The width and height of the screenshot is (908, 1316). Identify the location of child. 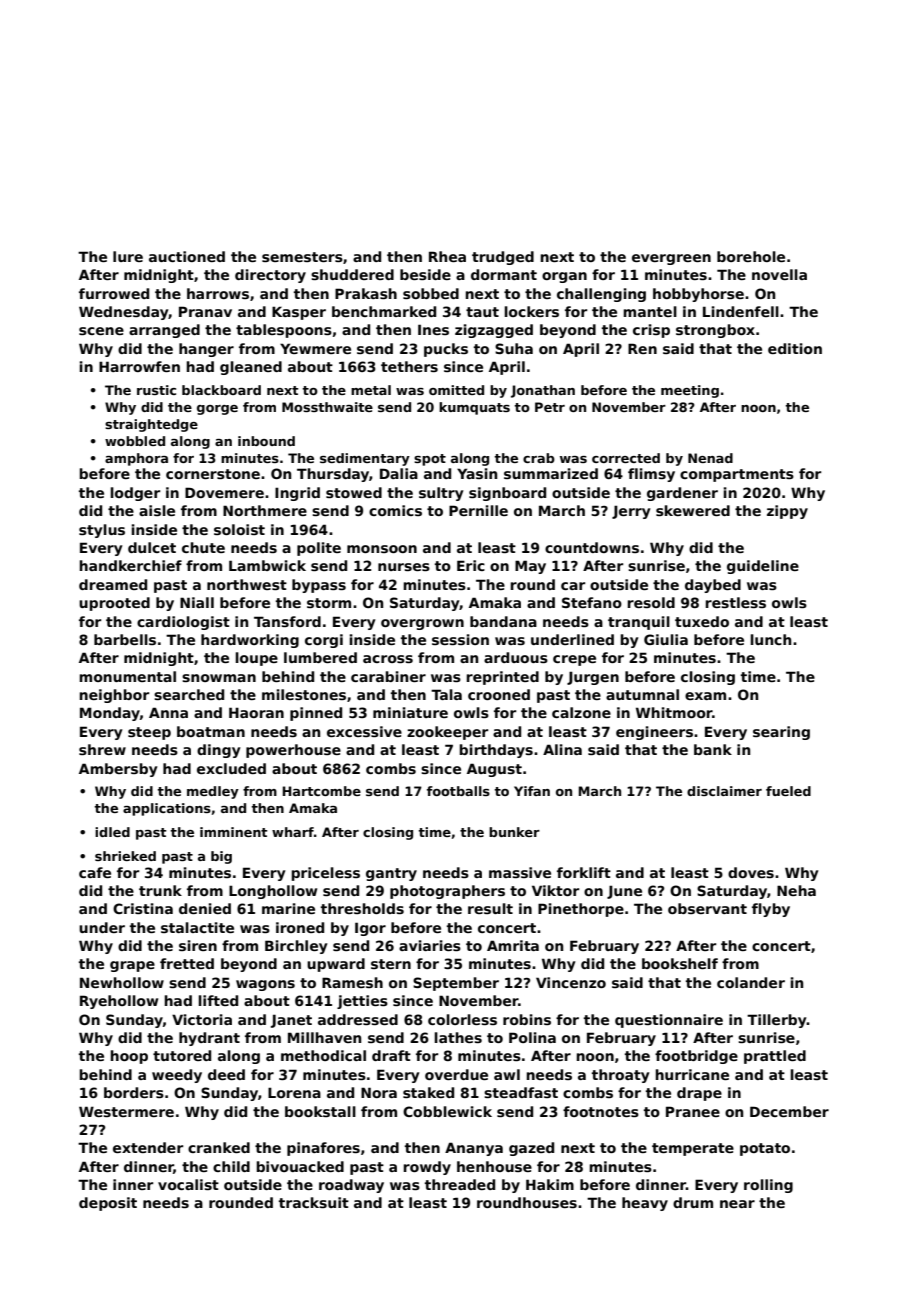
(231, 1166).
